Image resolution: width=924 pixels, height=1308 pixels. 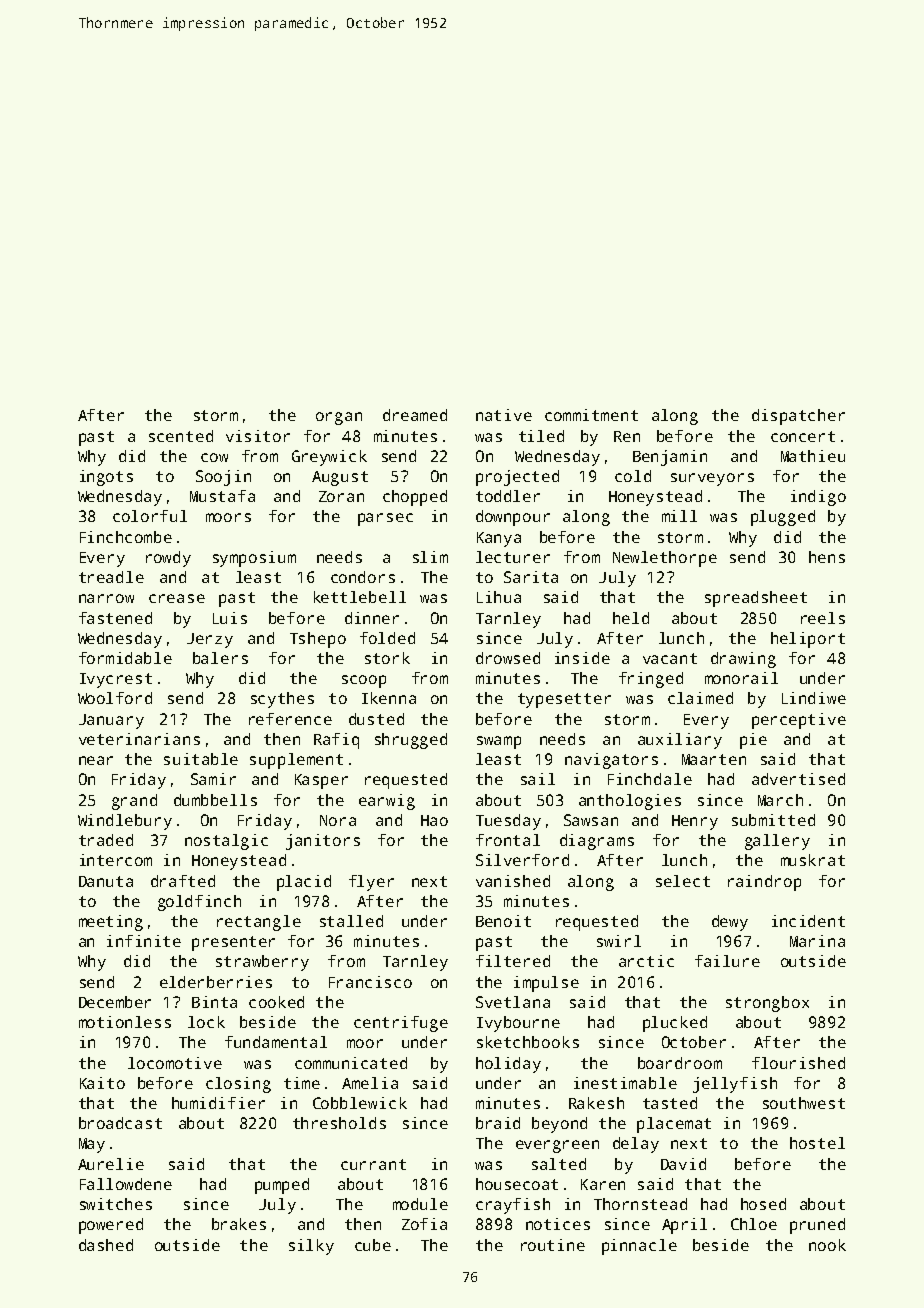 What do you see at coordinates (116, 1204) in the screenshot?
I see `switches` at bounding box center [116, 1204].
